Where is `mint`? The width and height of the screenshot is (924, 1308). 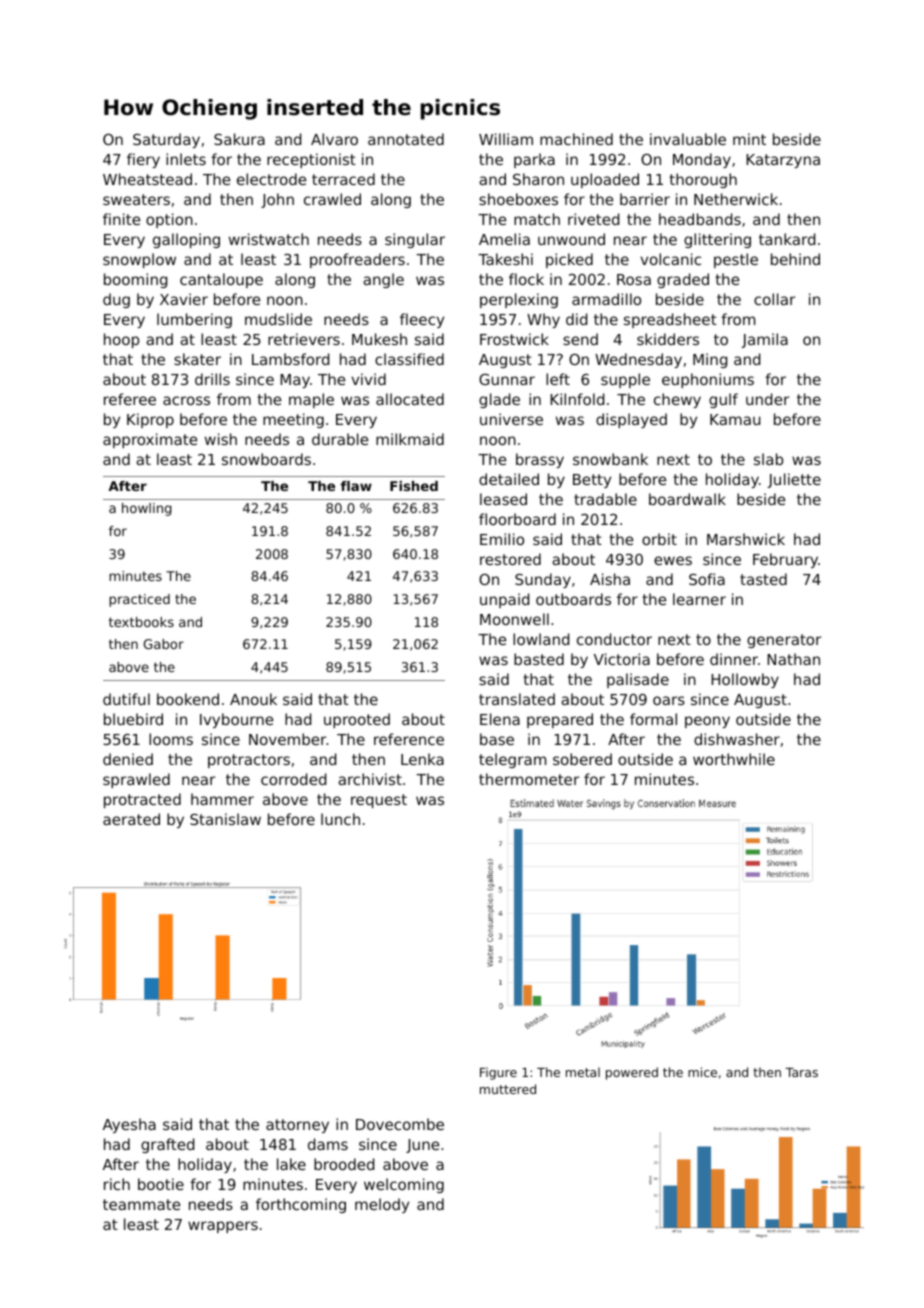
mint is located at coordinates (749, 139).
